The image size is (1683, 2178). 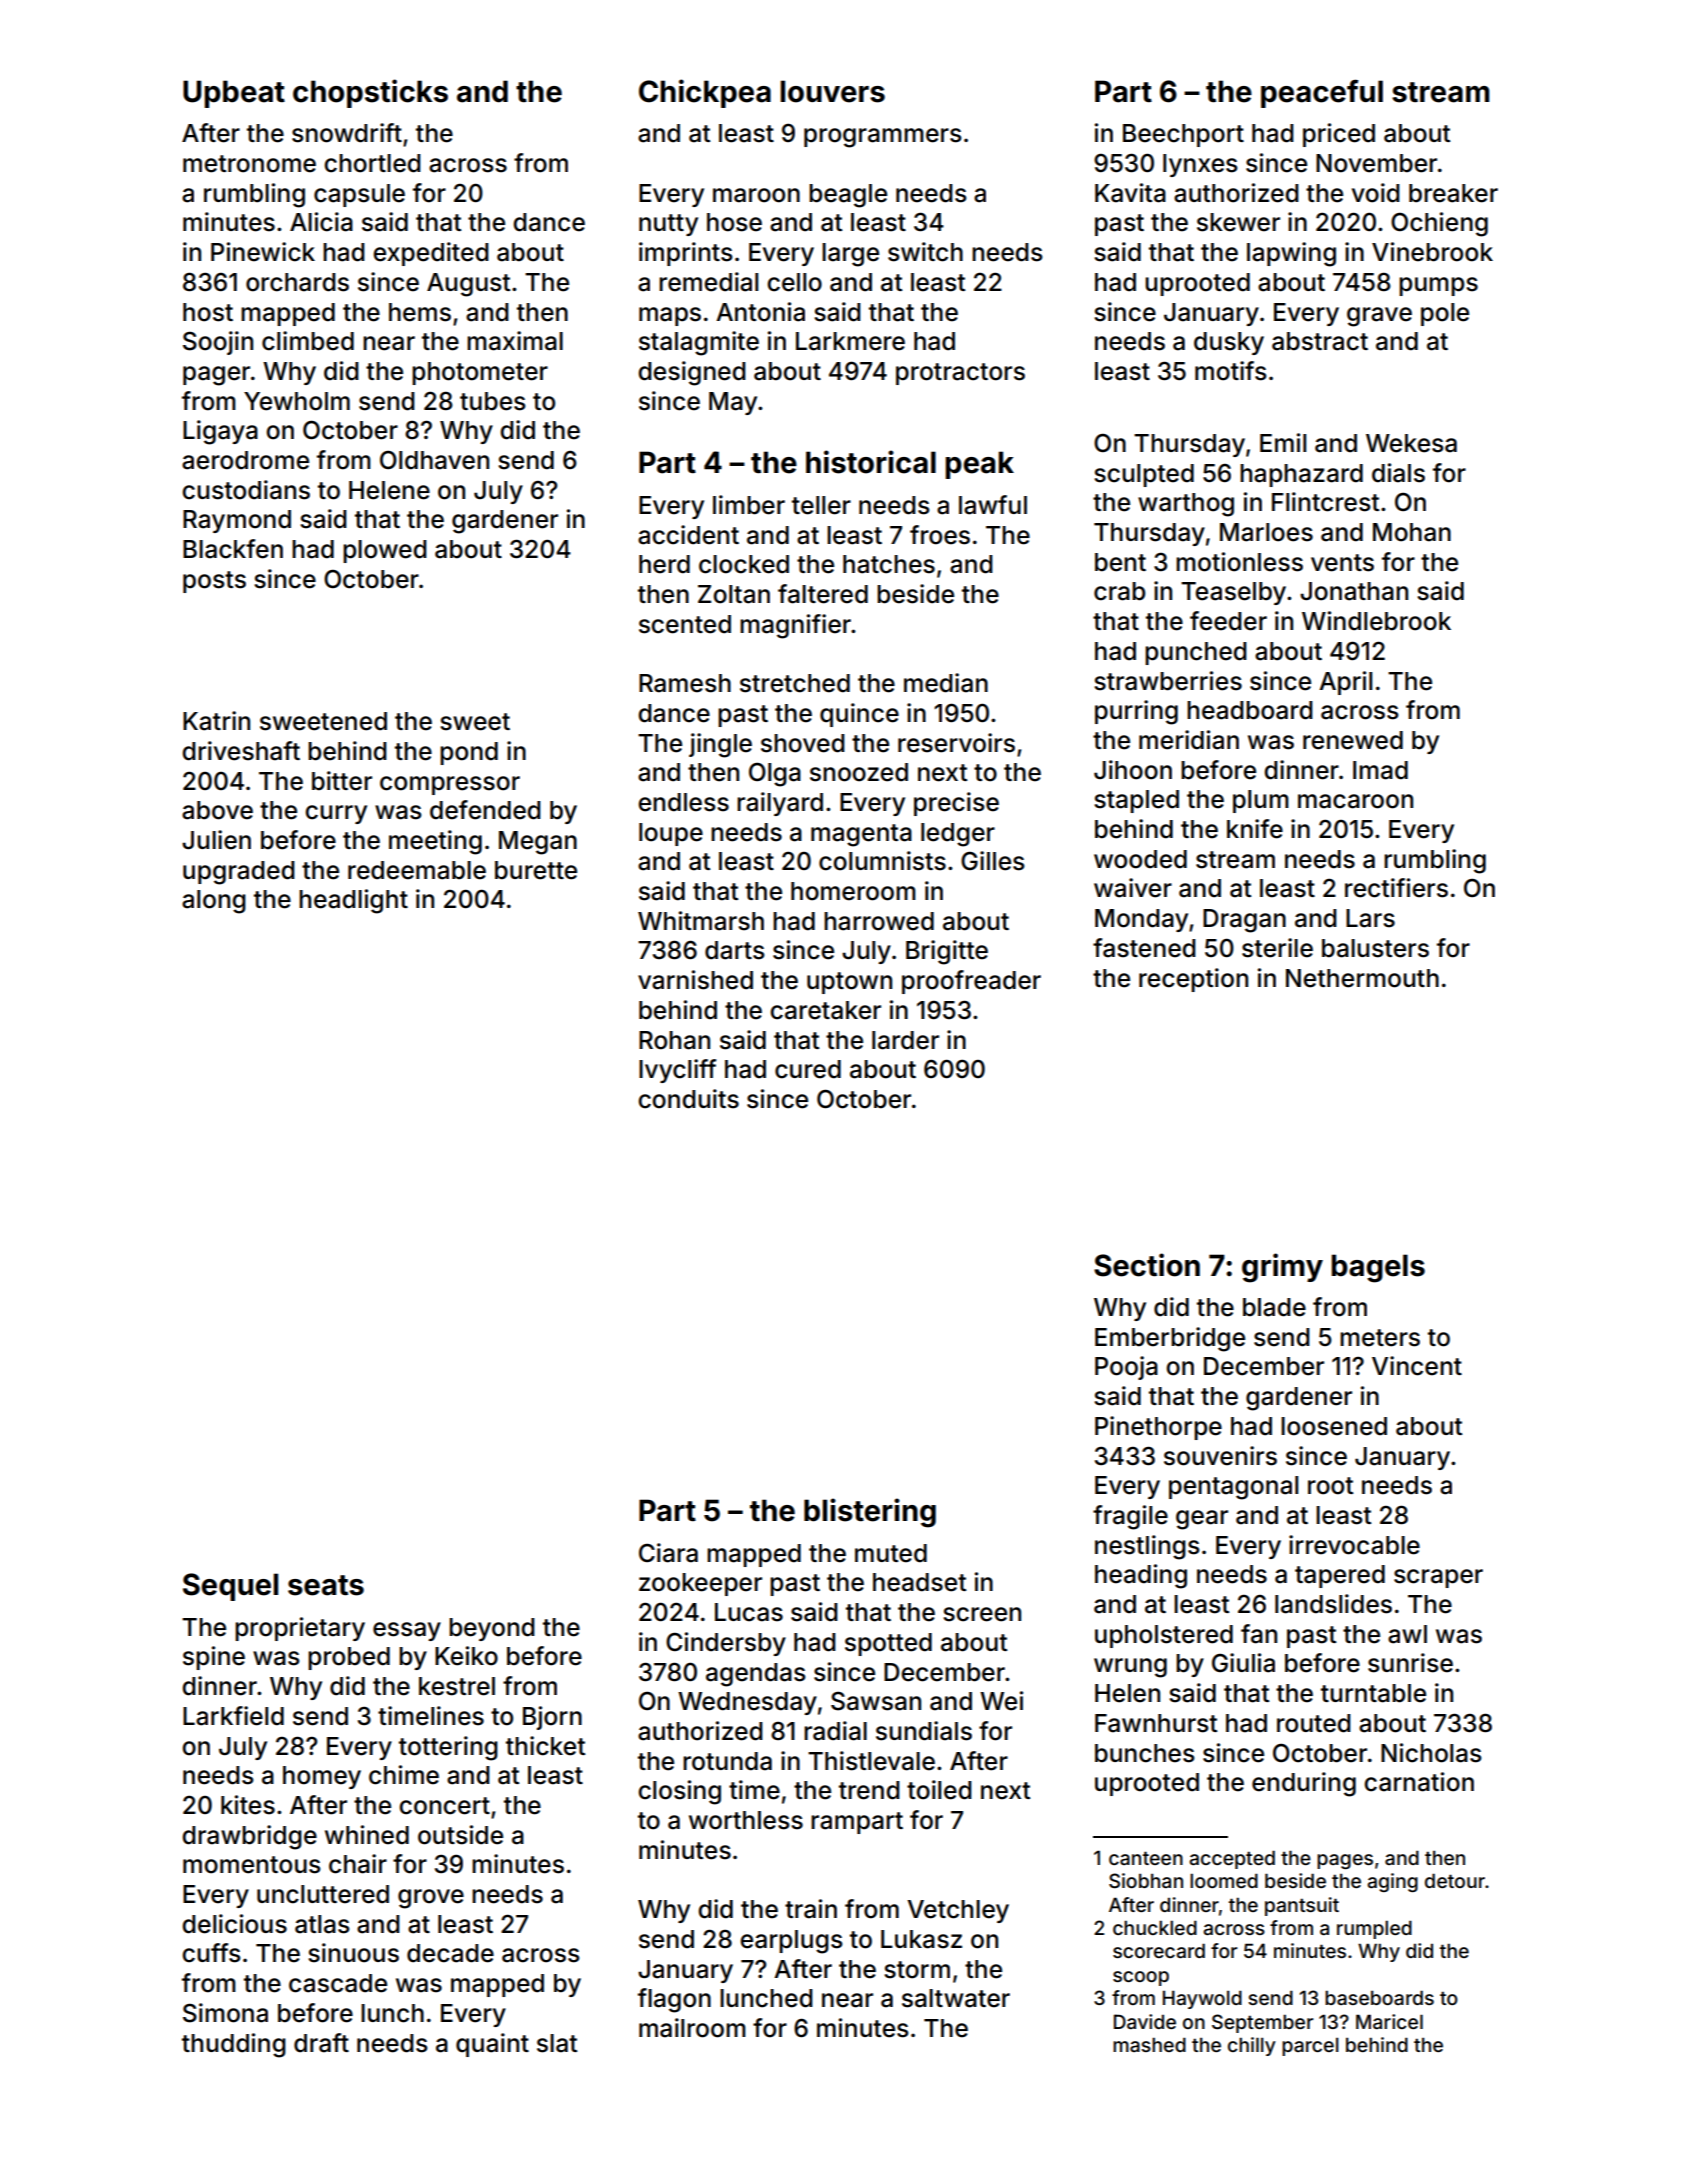 I want to click on lapwing, so click(x=1291, y=254).
